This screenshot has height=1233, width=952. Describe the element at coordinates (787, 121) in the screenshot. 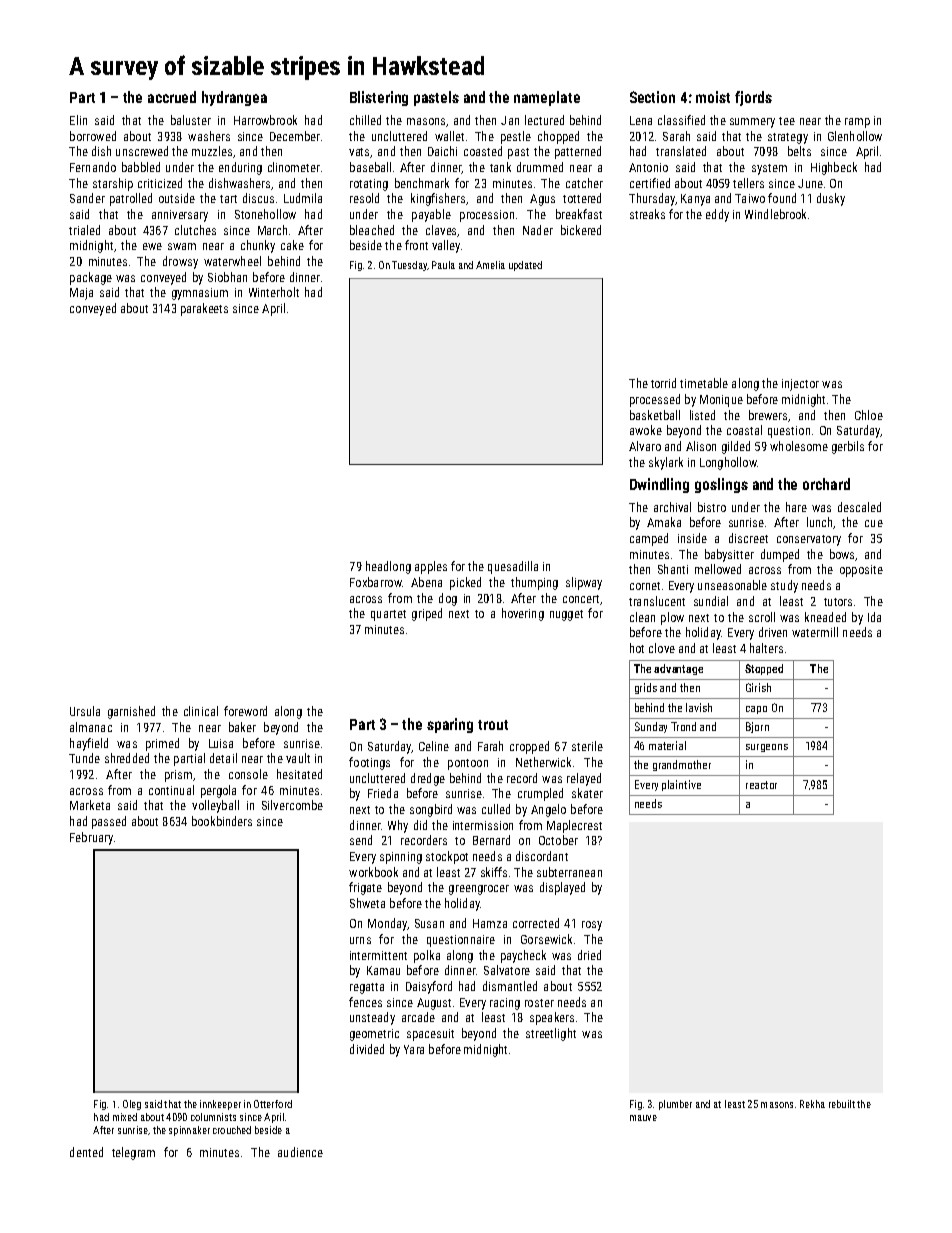

I see `tee` at that location.
